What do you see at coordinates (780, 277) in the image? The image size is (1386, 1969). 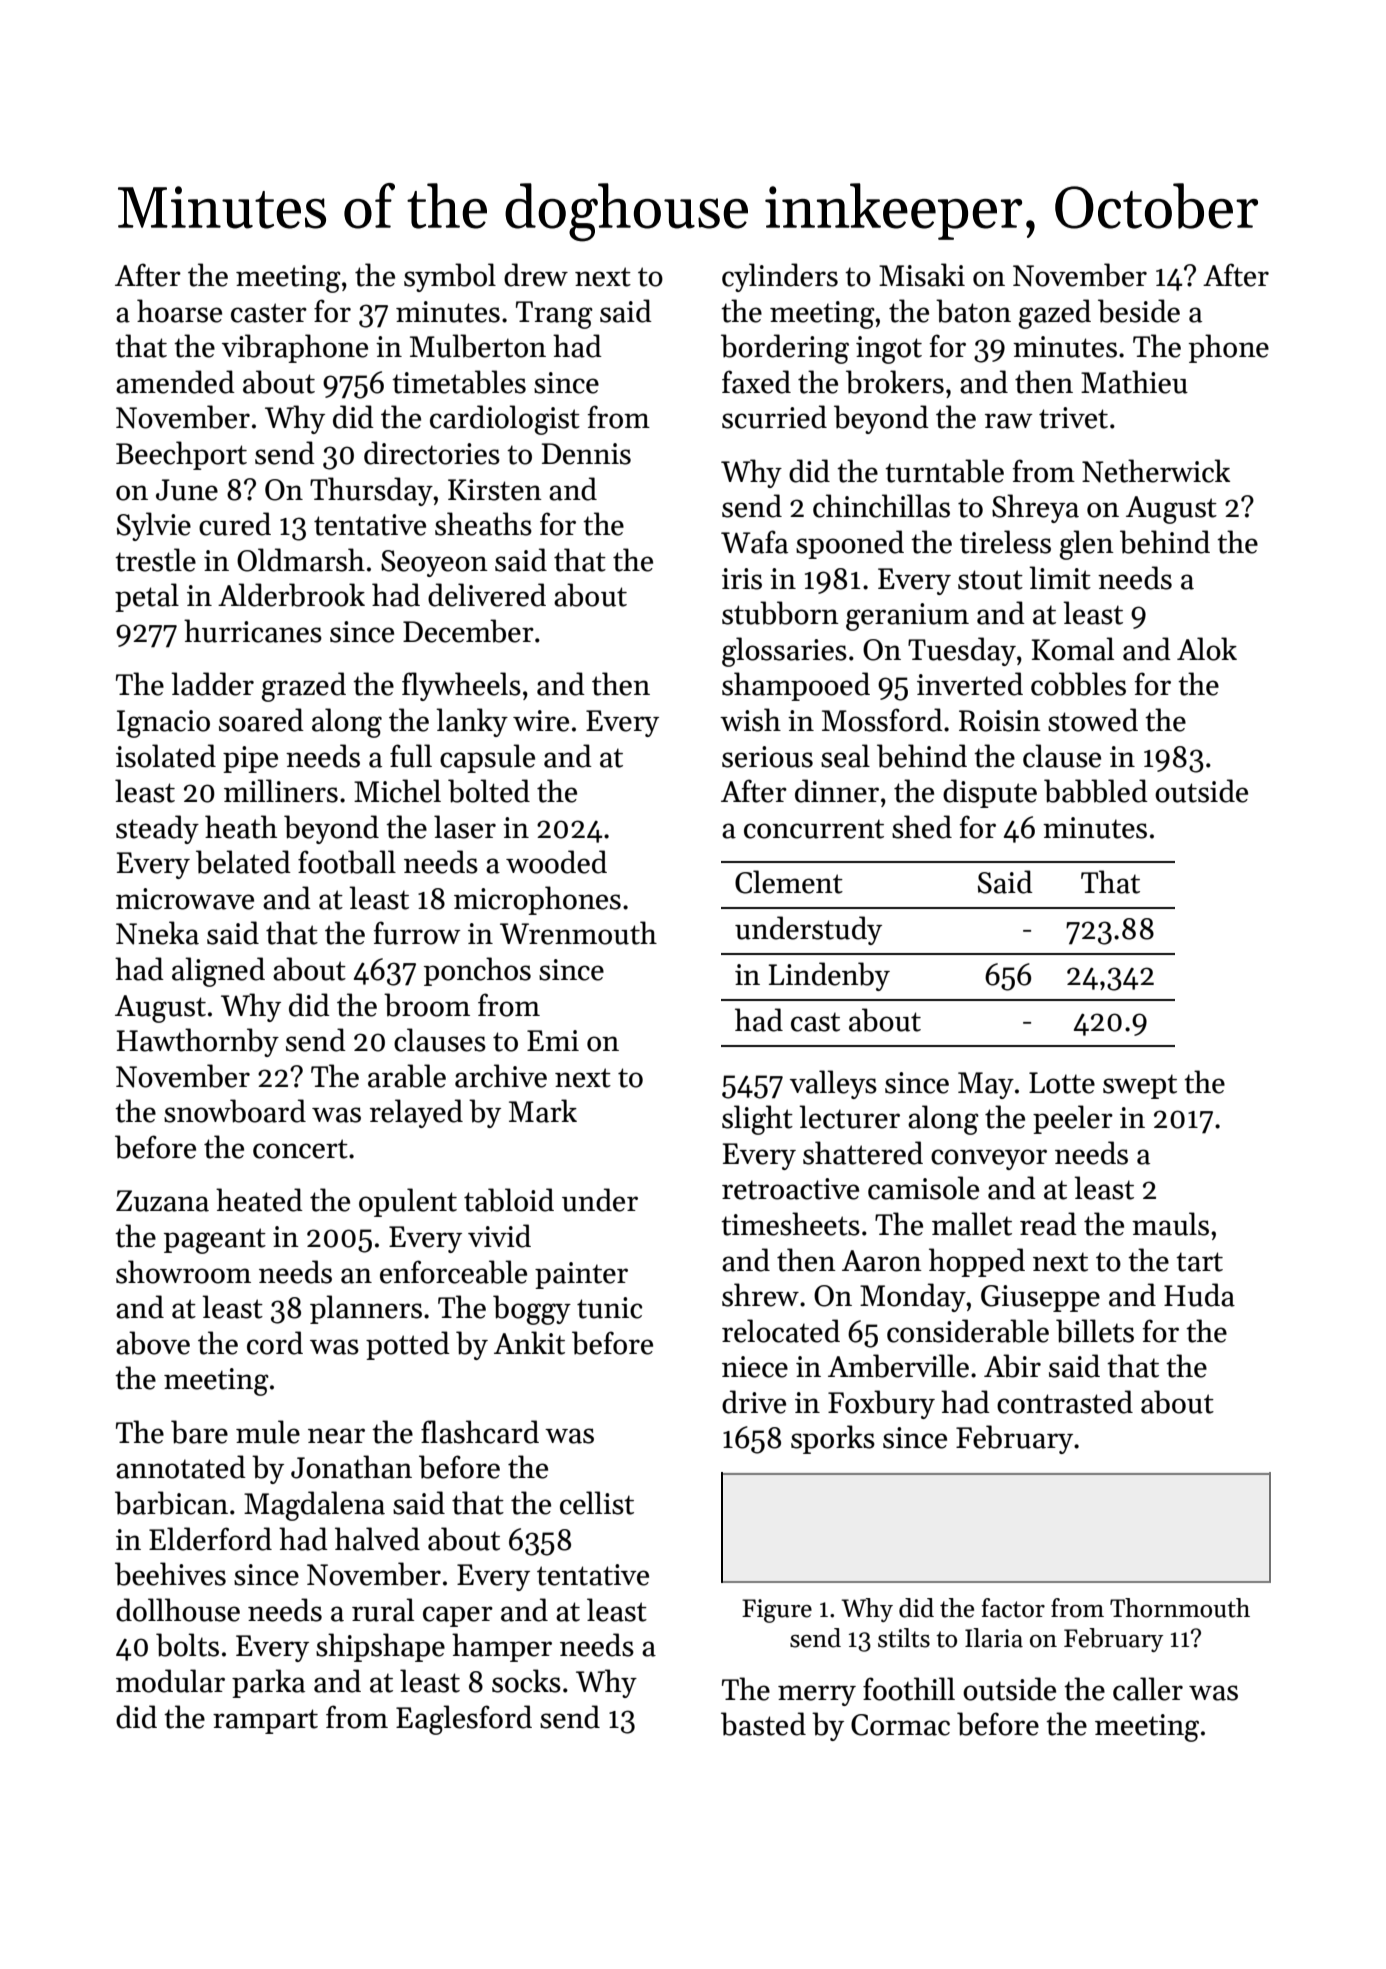 I see `cylinders` at bounding box center [780, 277].
